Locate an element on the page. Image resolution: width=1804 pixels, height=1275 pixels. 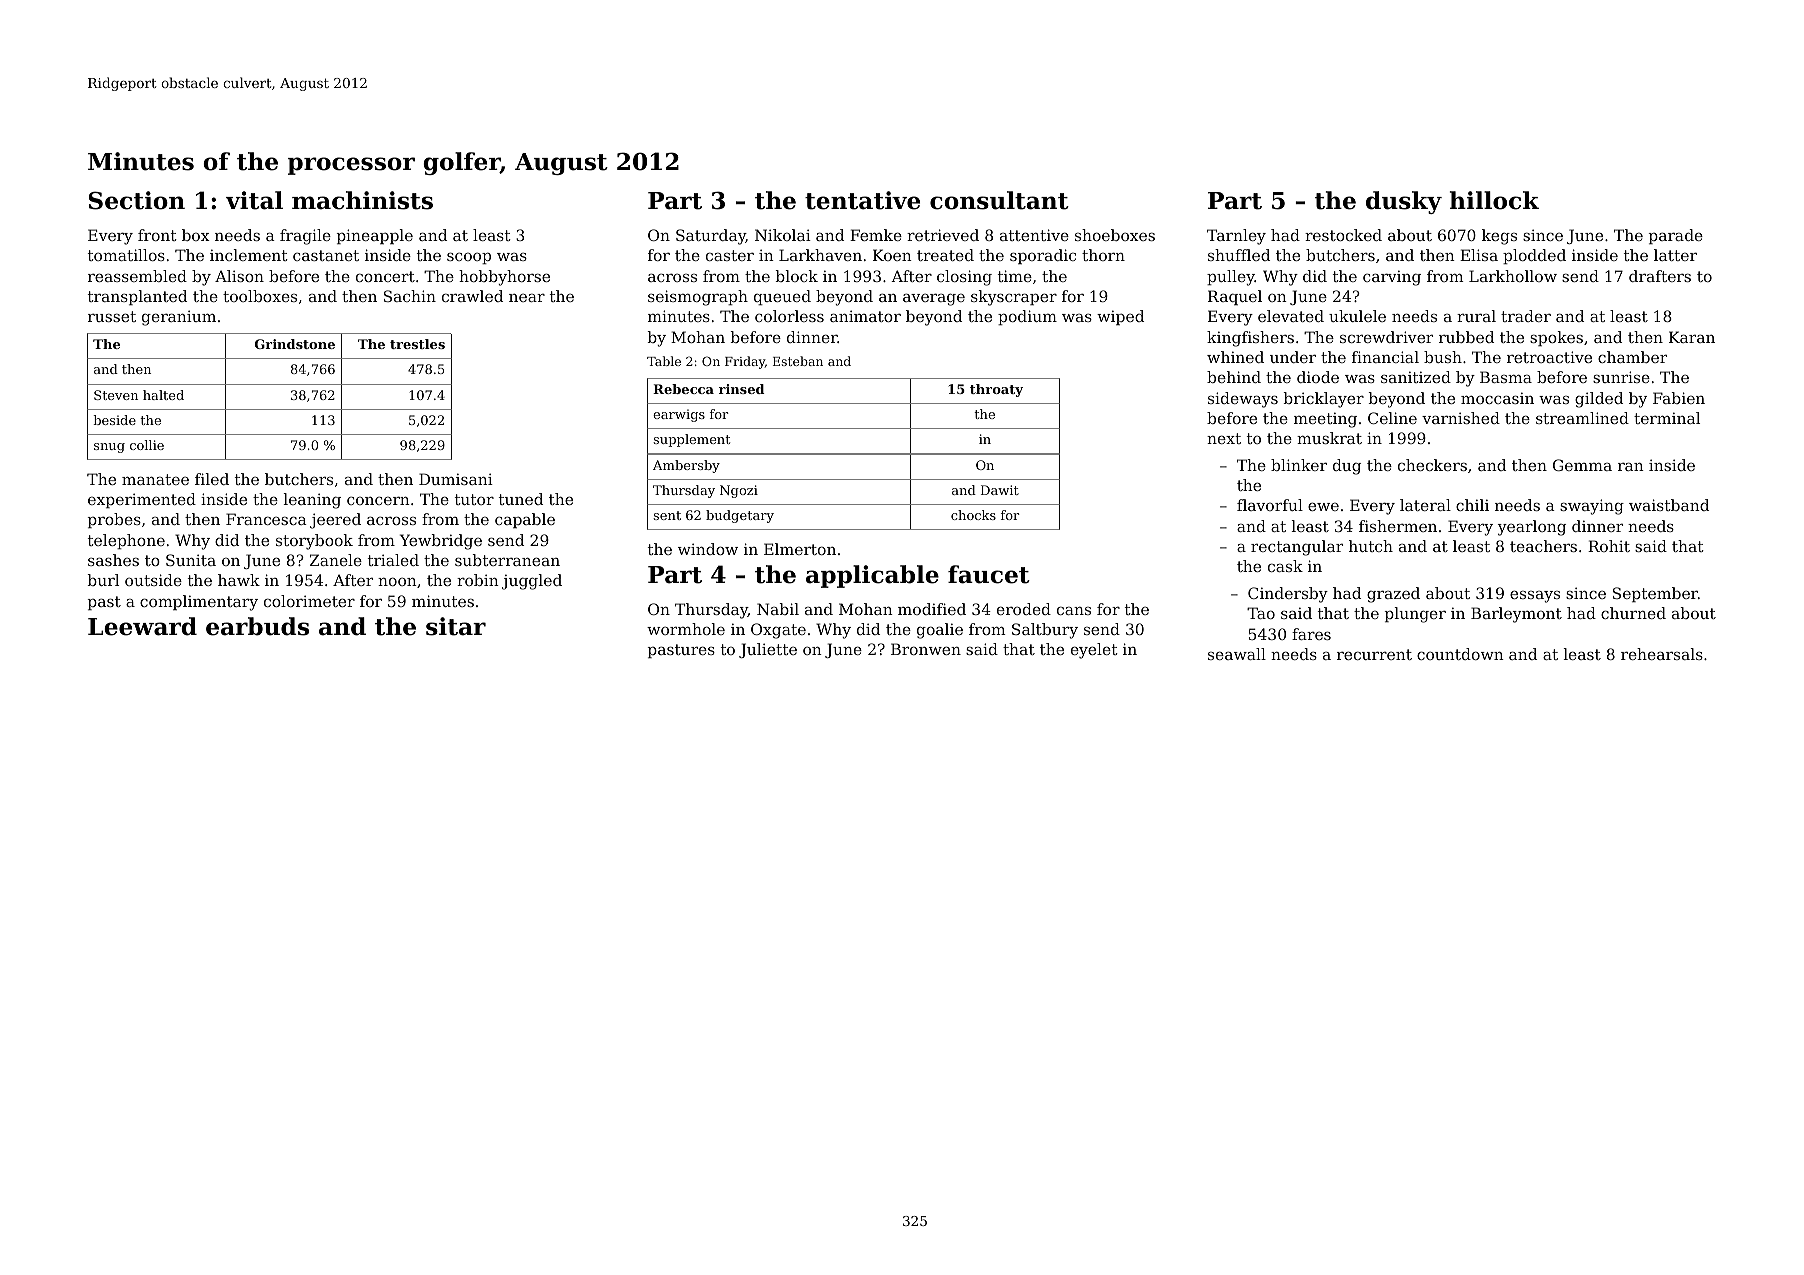
checkers is located at coordinates (1432, 465).
